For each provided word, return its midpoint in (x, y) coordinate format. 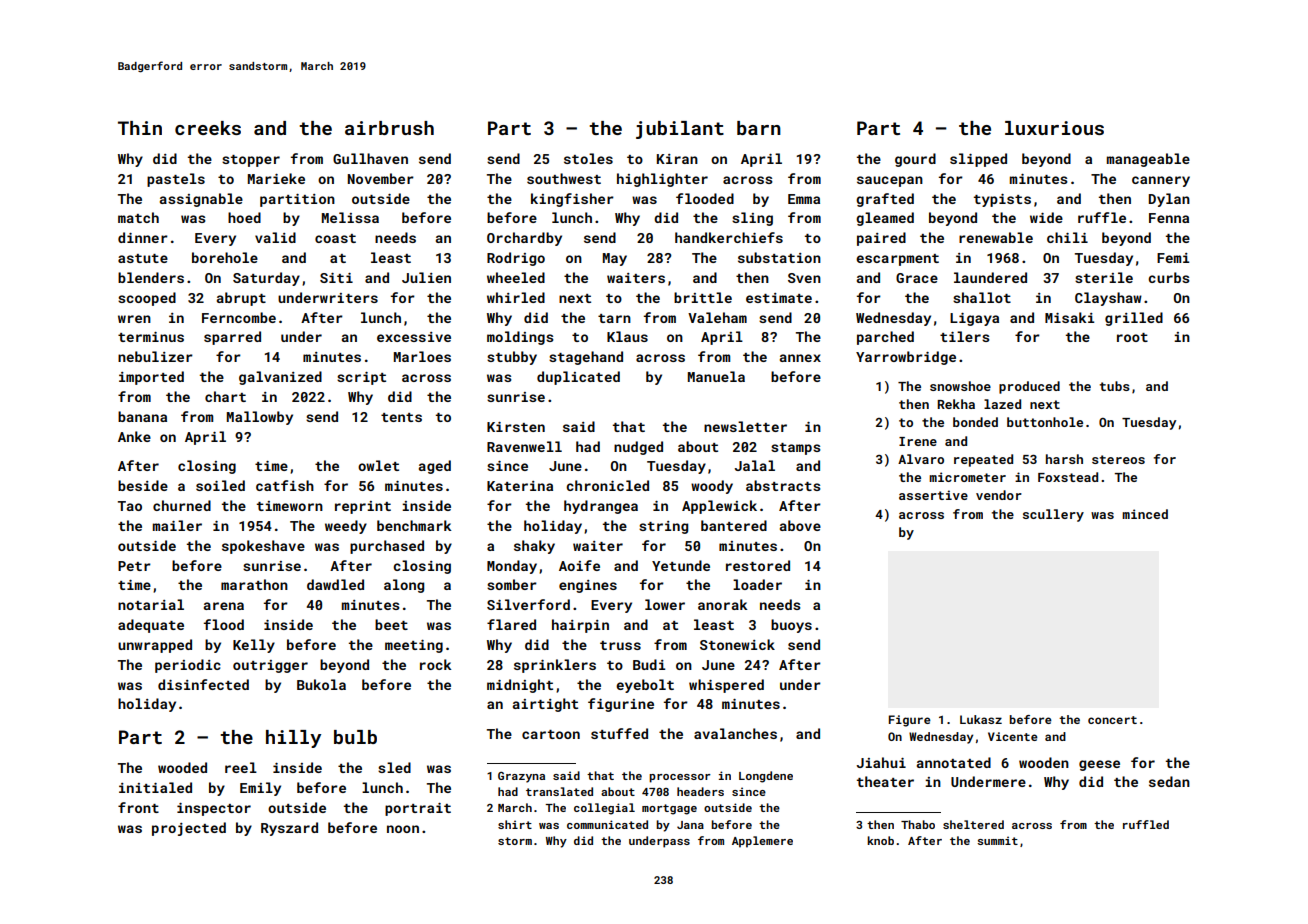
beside (143, 485)
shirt (515, 824)
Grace (917, 278)
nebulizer (155, 356)
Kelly (254, 646)
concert (1112, 720)
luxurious (1054, 128)
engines (588, 586)
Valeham (717, 317)
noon (403, 829)
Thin (140, 128)
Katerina (520, 486)
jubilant (680, 130)
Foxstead (1068, 477)
